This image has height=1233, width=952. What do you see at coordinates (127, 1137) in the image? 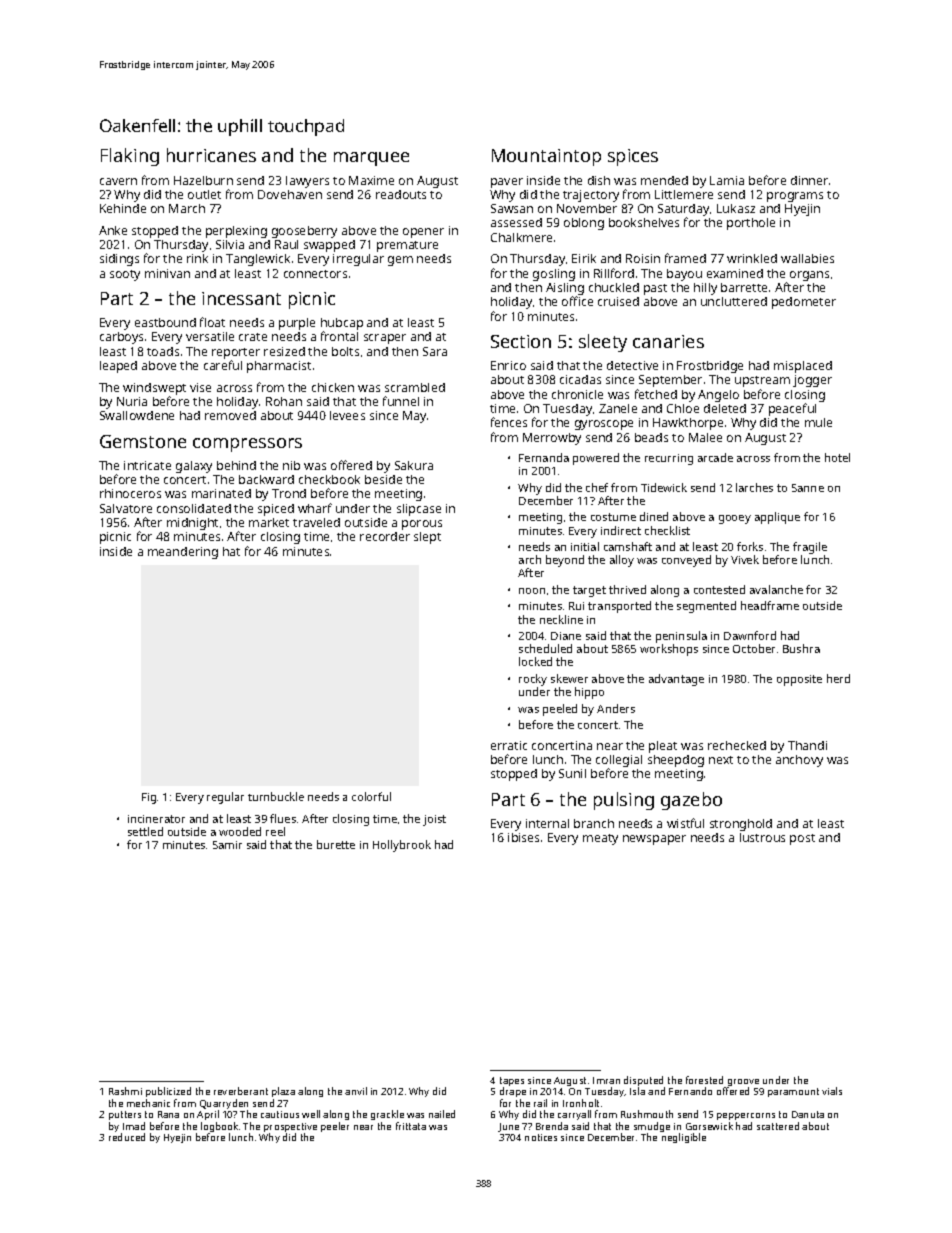
I see `reduced` at bounding box center [127, 1137].
